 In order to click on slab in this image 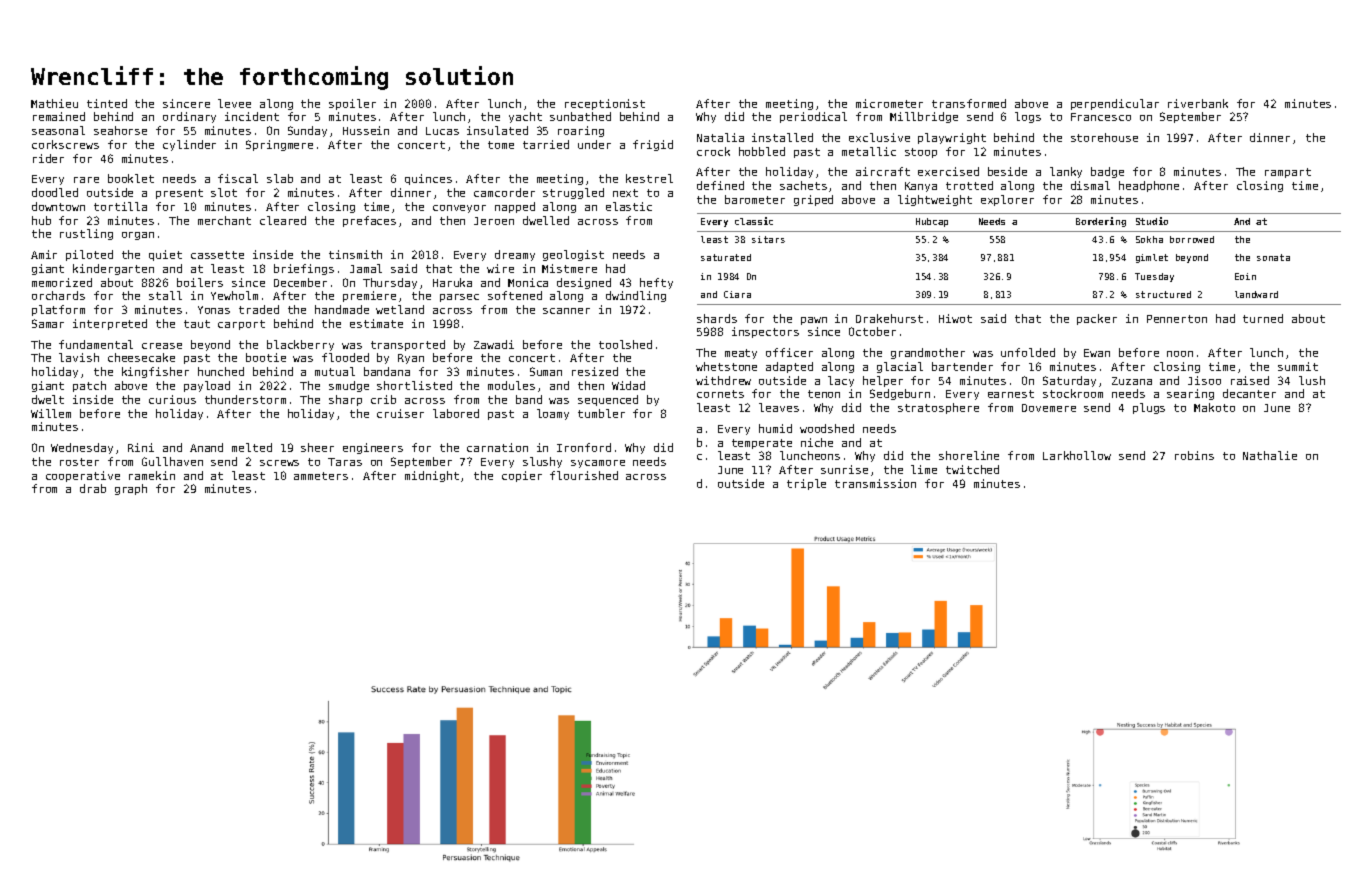, I will do `click(280, 178)`.
